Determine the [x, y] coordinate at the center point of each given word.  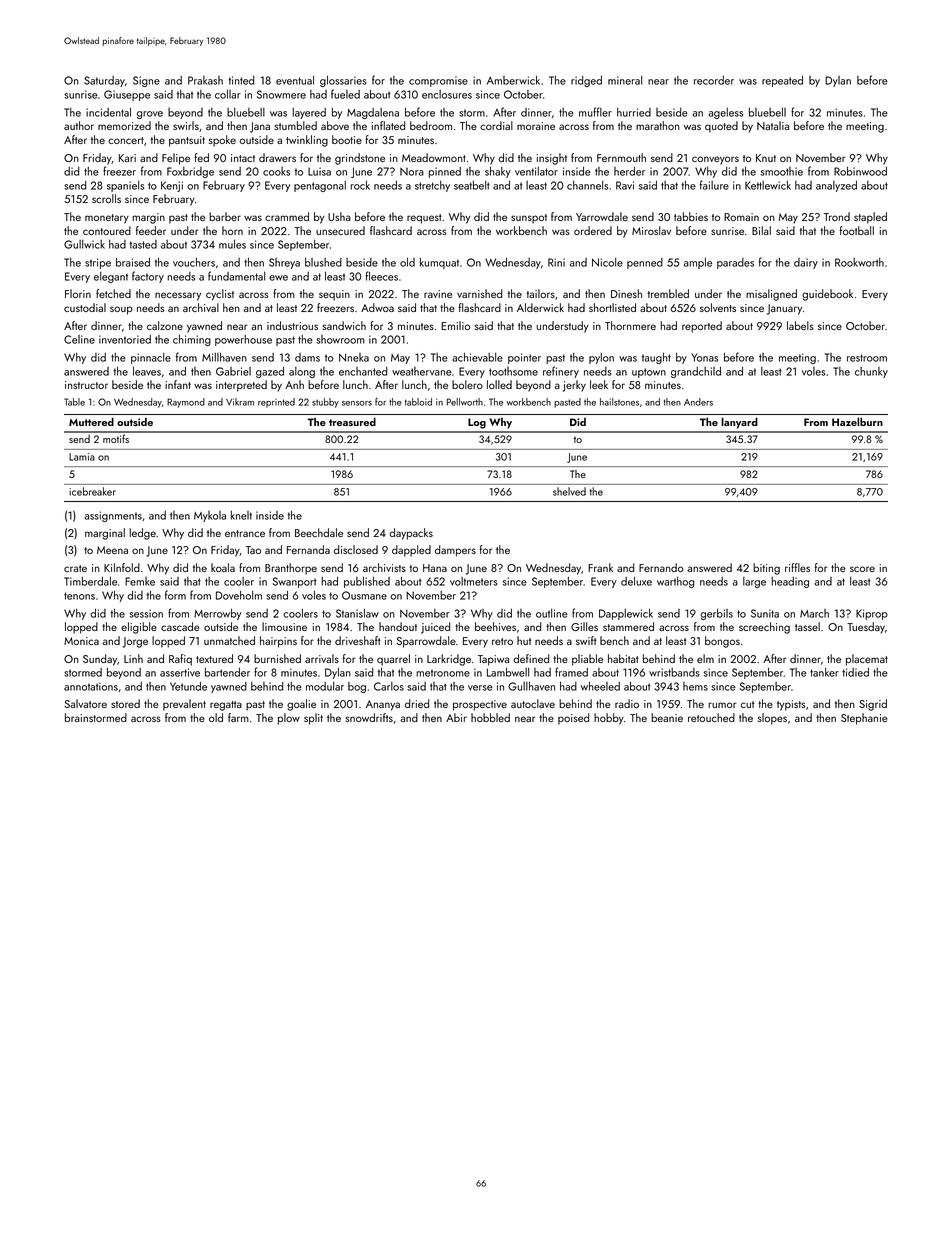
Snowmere [281, 94]
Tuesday [866, 628]
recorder [714, 80]
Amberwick [513, 80]
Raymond [186, 403]
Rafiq [180, 660]
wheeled [600, 686]
